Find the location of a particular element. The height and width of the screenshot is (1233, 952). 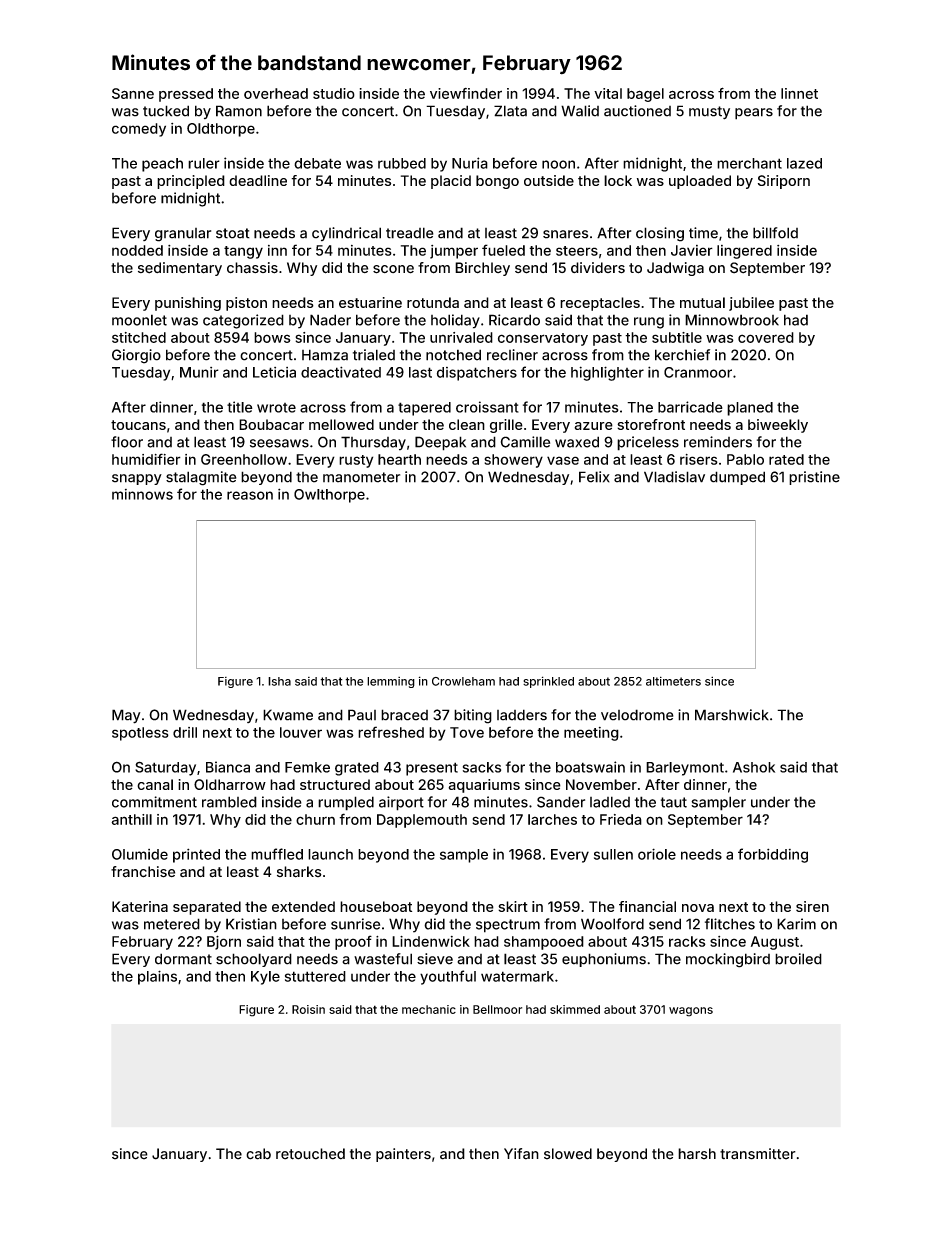

spotless is located at coordinates (140, 734).
